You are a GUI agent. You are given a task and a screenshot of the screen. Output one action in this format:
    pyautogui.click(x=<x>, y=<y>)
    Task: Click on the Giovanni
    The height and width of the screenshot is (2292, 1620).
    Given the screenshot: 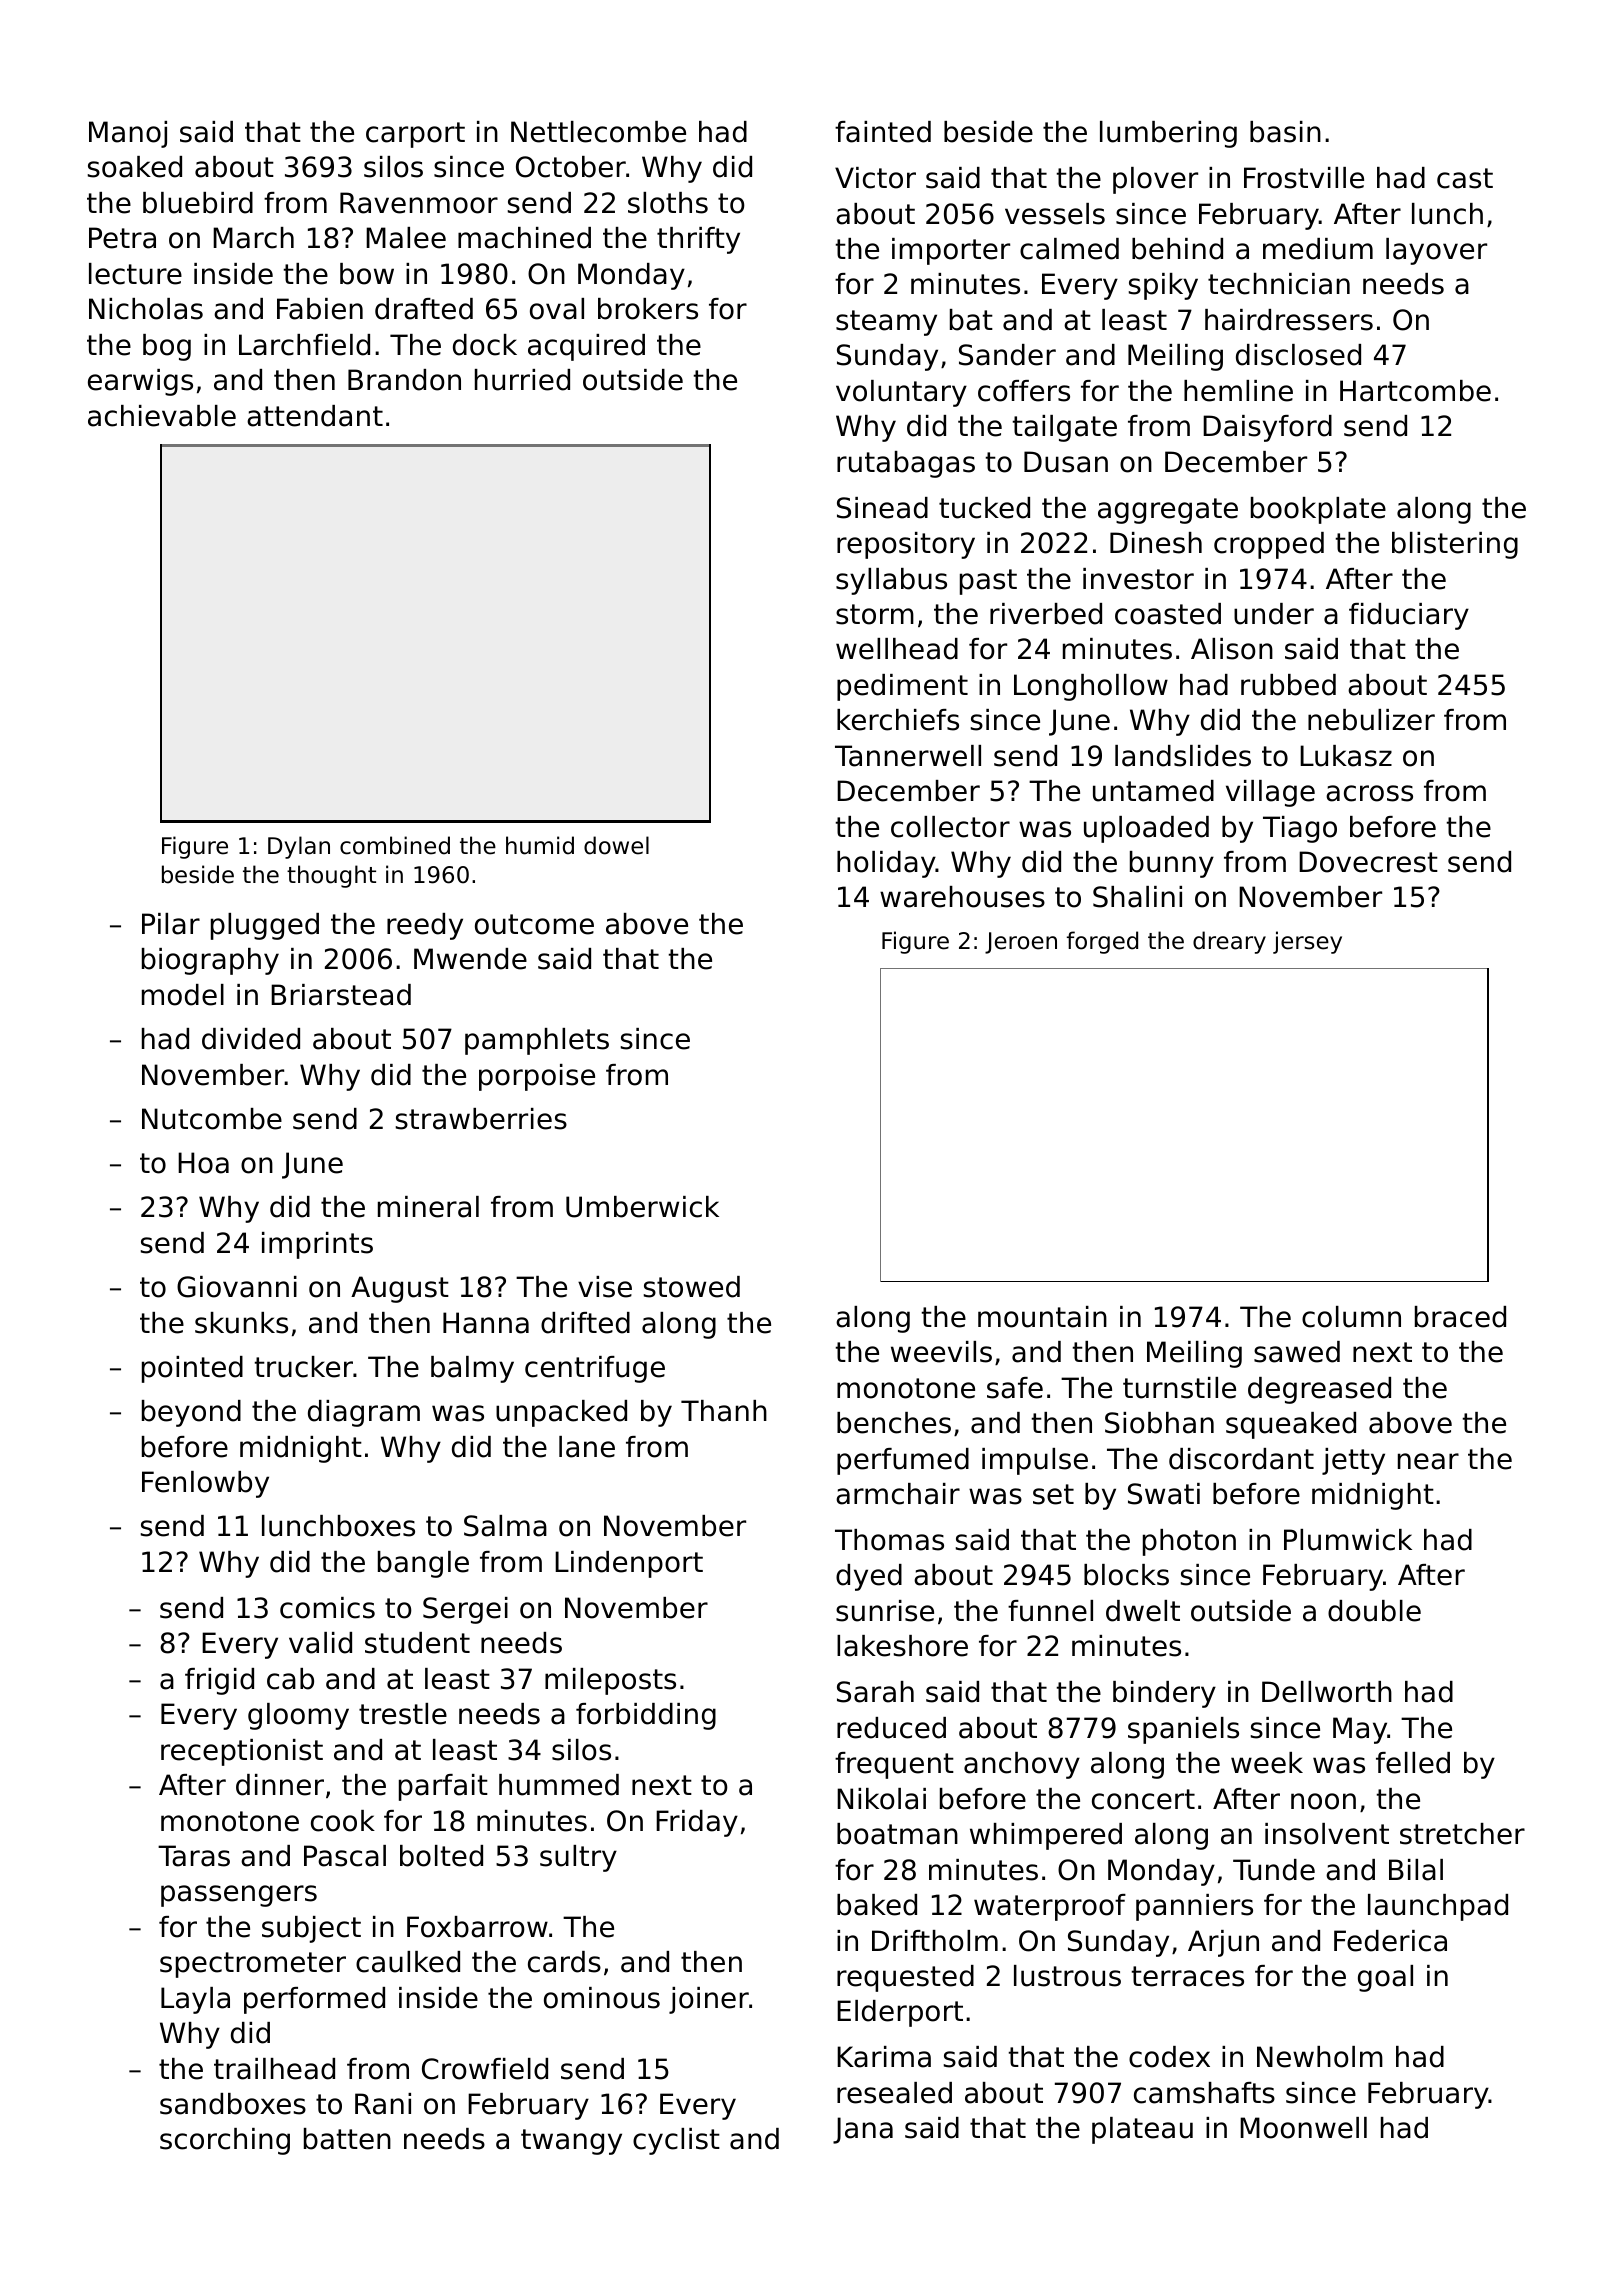 What is the action you would take?
    pyautogui.click(x=237, y=1287)
